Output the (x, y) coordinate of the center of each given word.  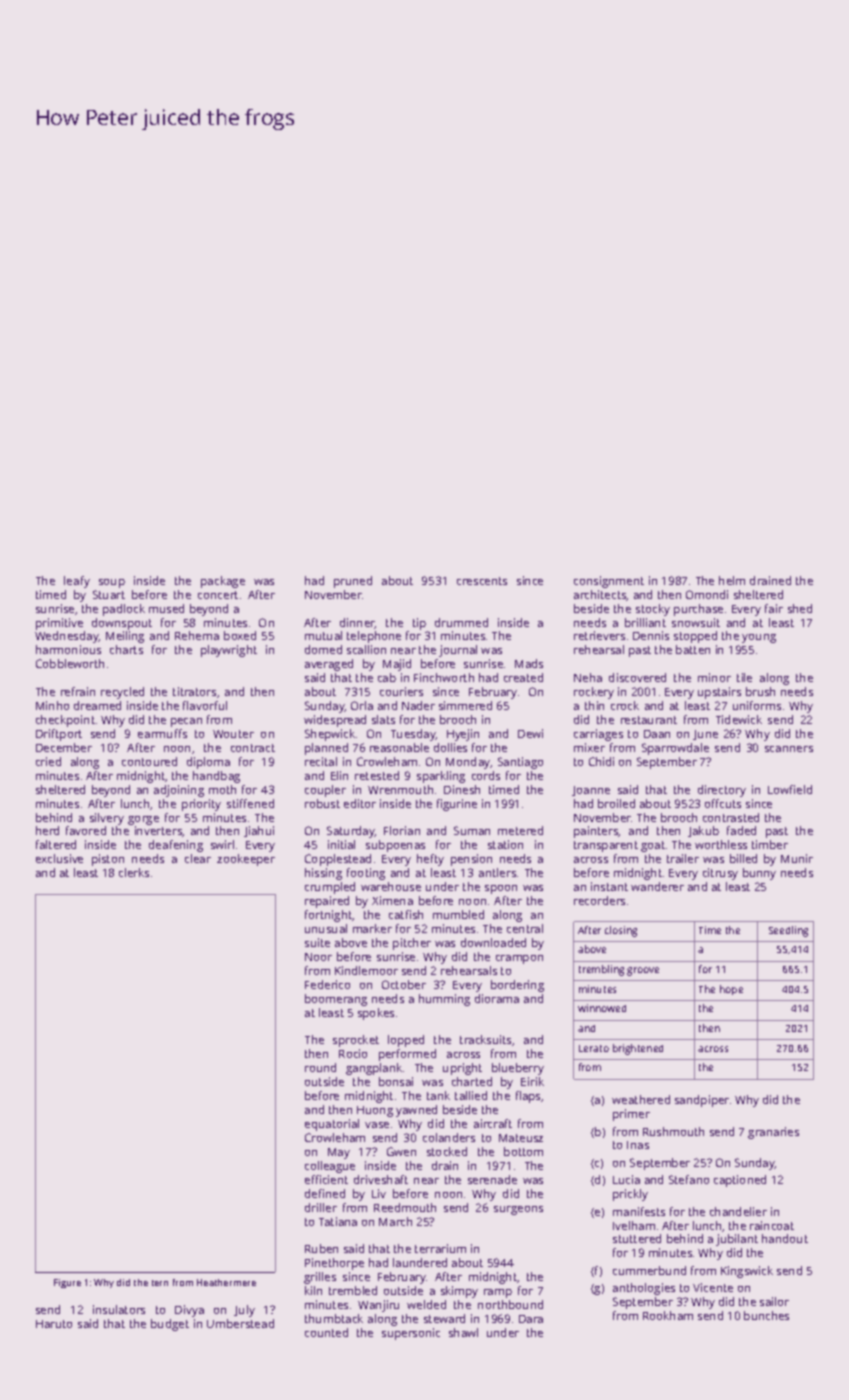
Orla (362, 705)
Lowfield (790, 789)
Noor (318, 957)
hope (731, 990)
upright (462, 1069)
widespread (335, 721)
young (759, 638)
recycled (122, 693)
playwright (229, 651)
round (320, 1067)
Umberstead (240, 1323)
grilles (320, 1278)
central (525, 928)
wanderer (657, 886)
